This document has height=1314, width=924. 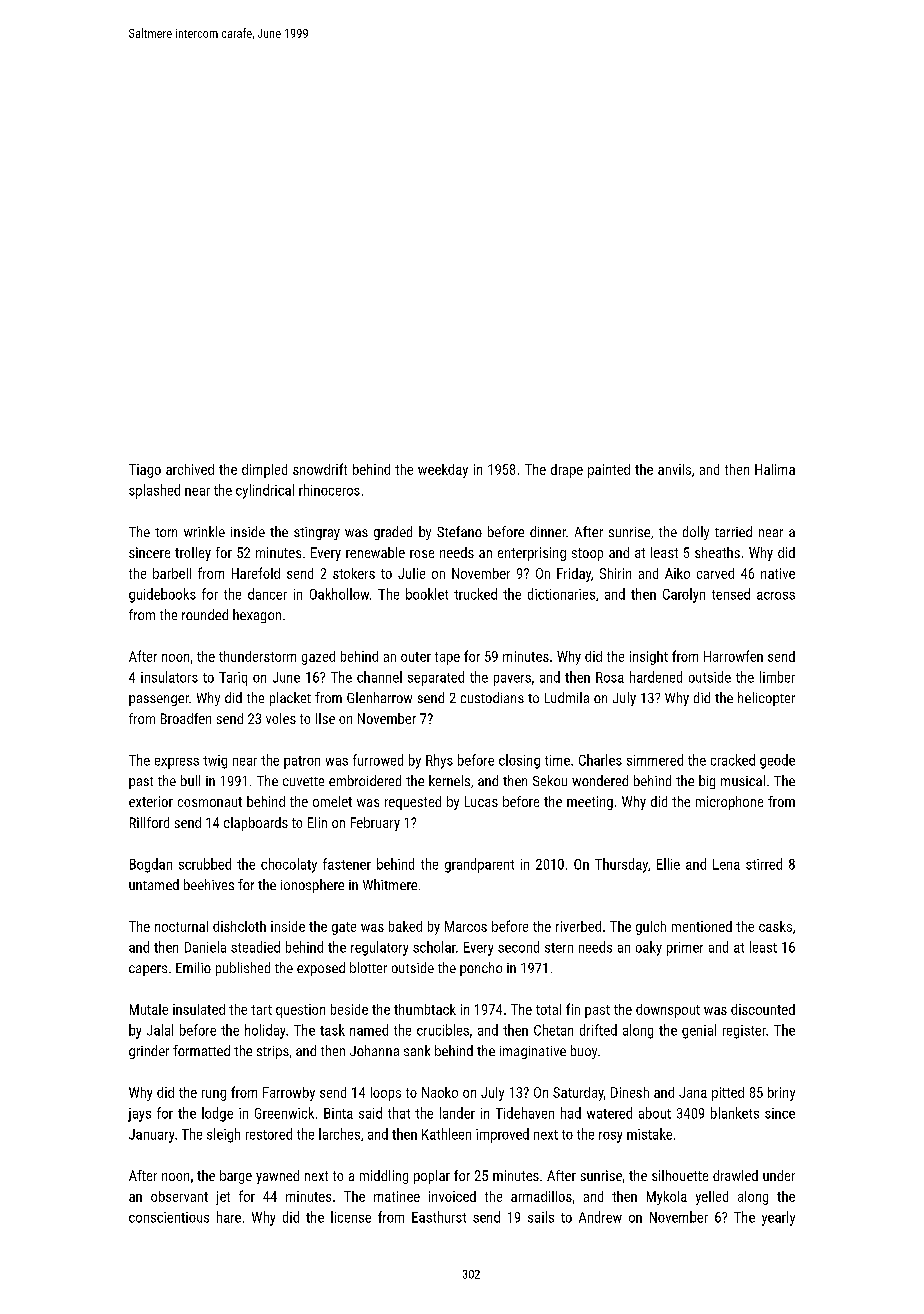 What do you see at coordinates (443, 471) in the document?
I see `weekday` at bounding box center [443, 471].
